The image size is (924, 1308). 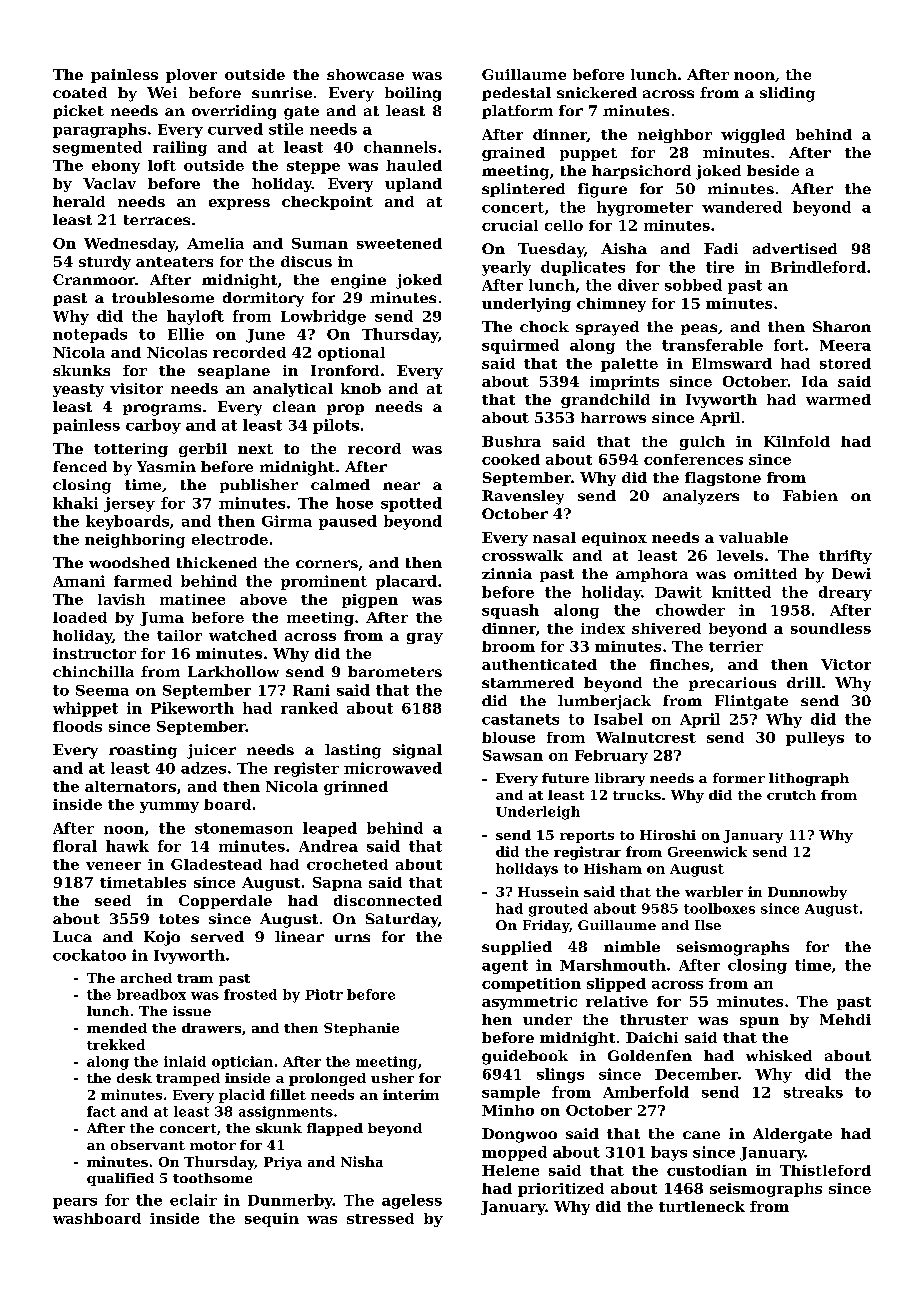 What do you see at coordinates (75, 846) in the document?
I see `floral` at bounding box center [75, 846].
